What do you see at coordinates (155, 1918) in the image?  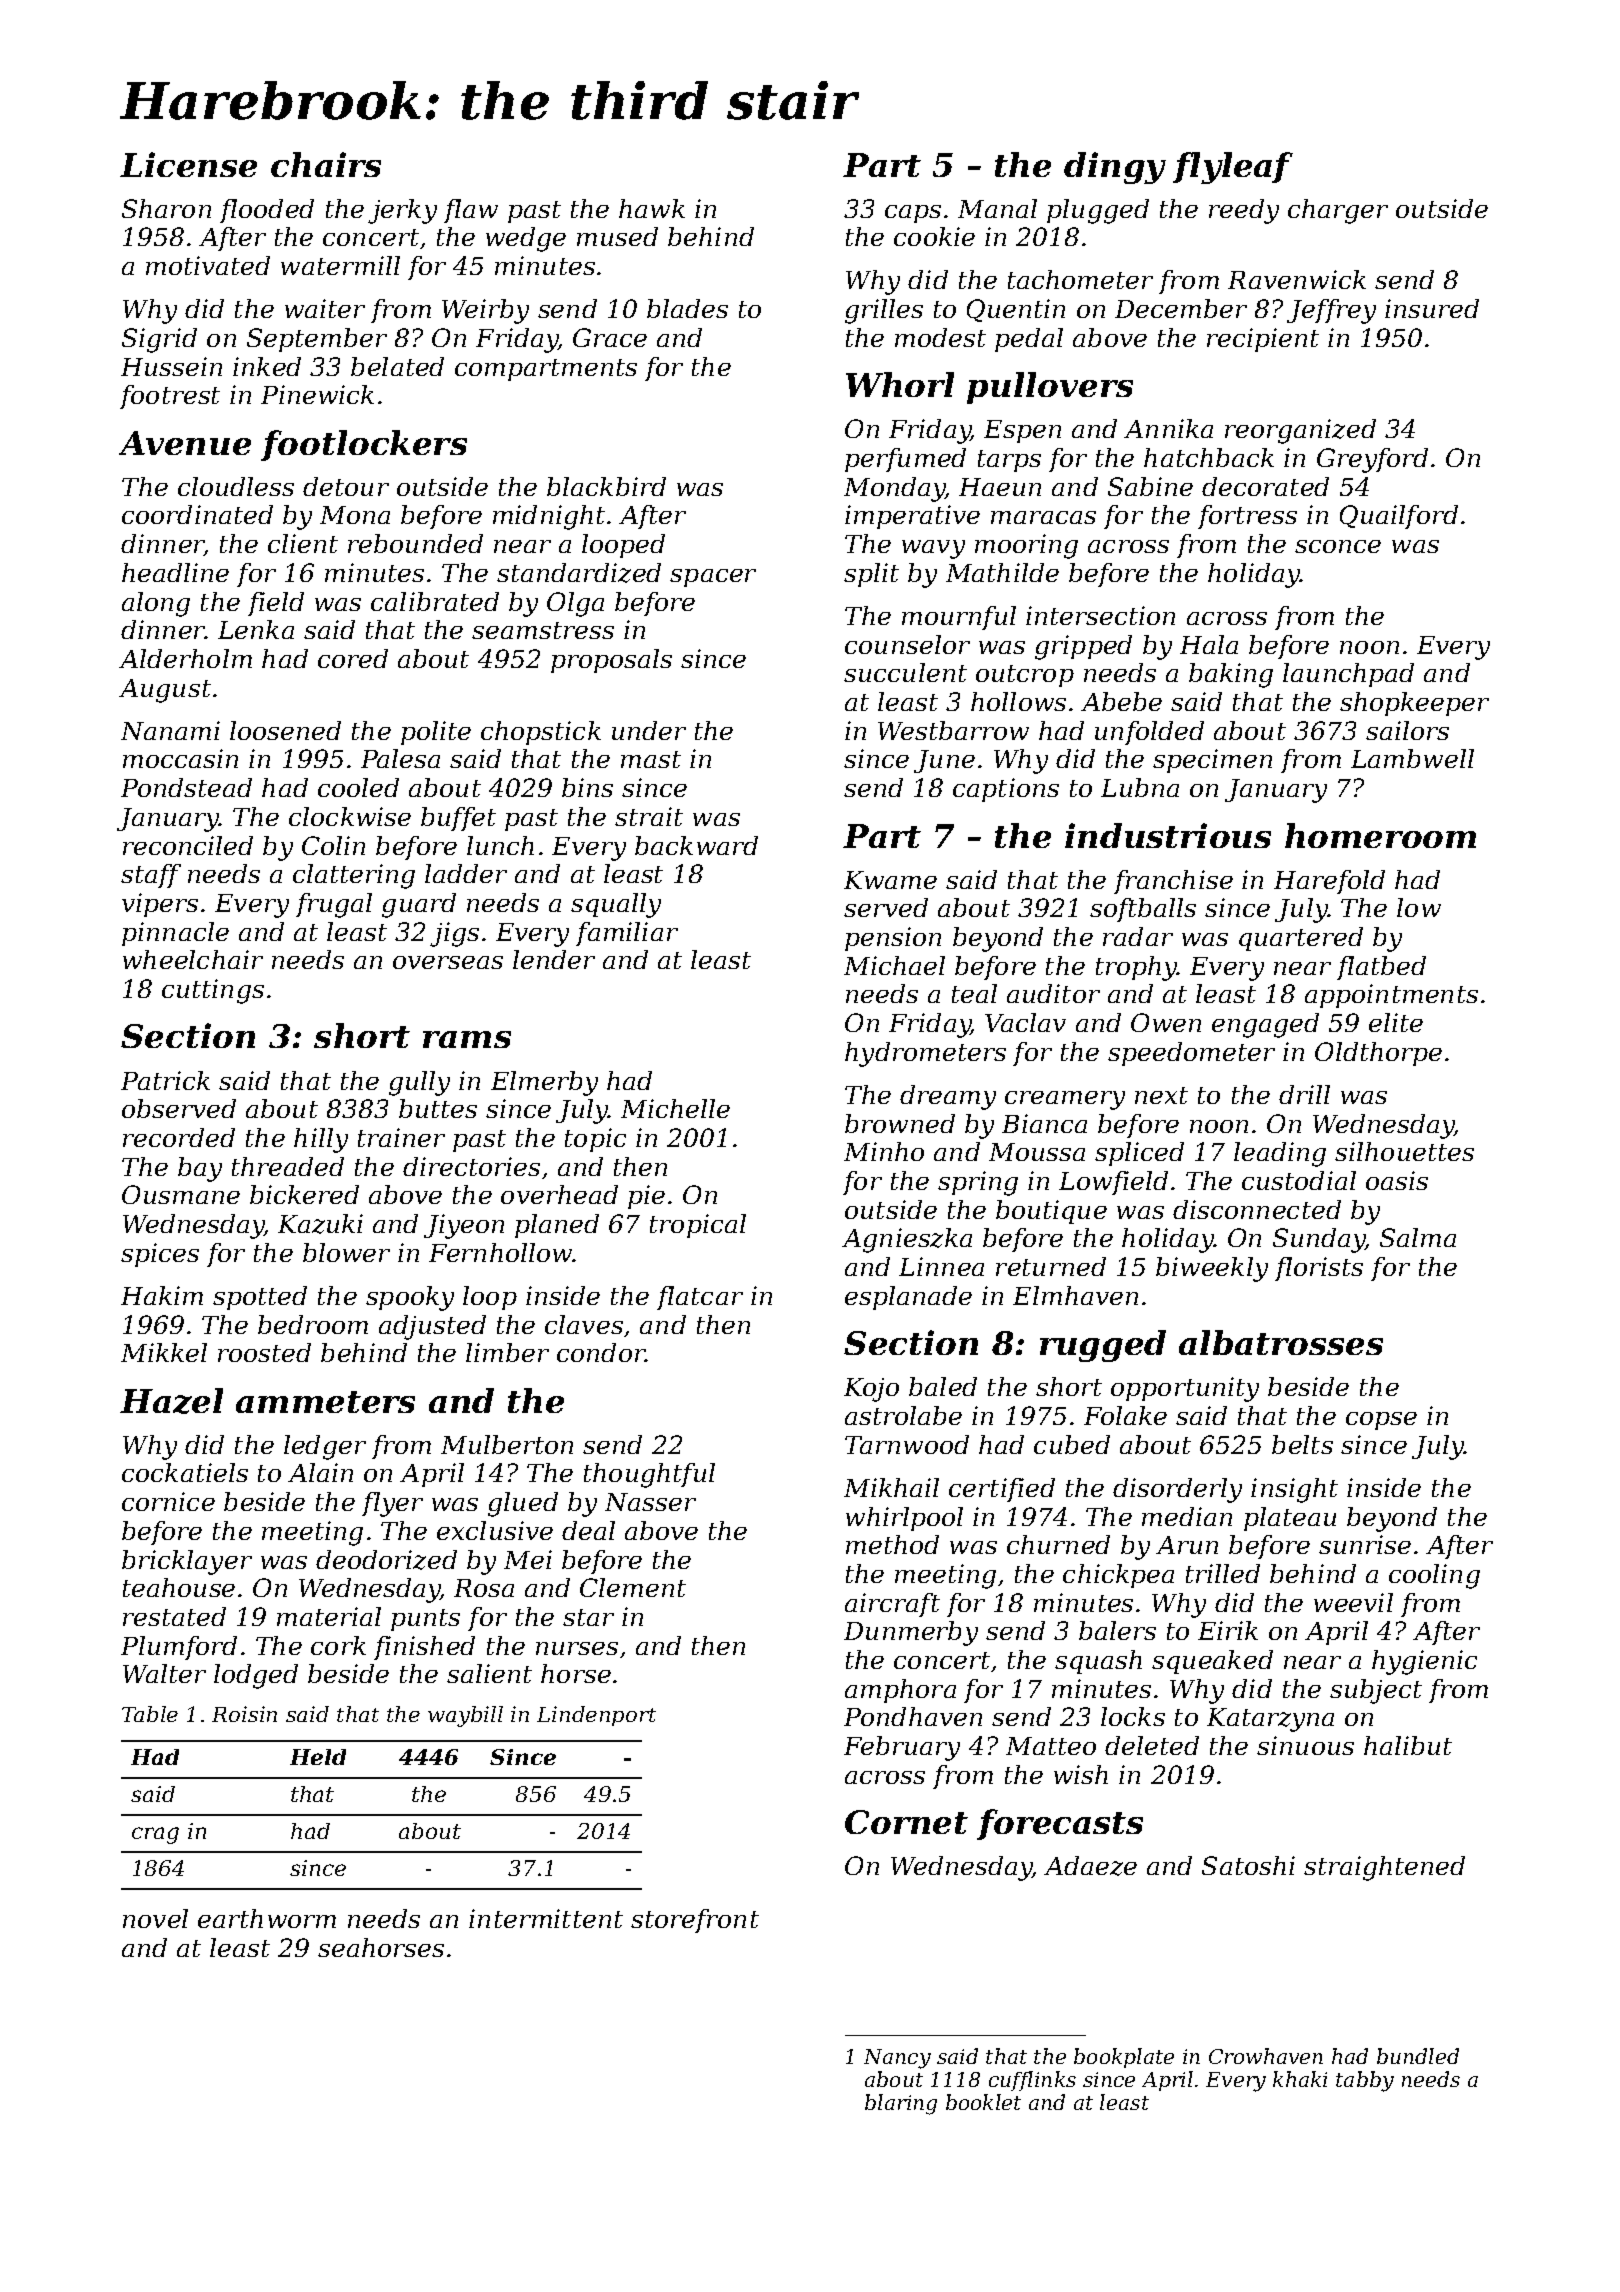 I see `novel` at bounding box center [155, 1918].
